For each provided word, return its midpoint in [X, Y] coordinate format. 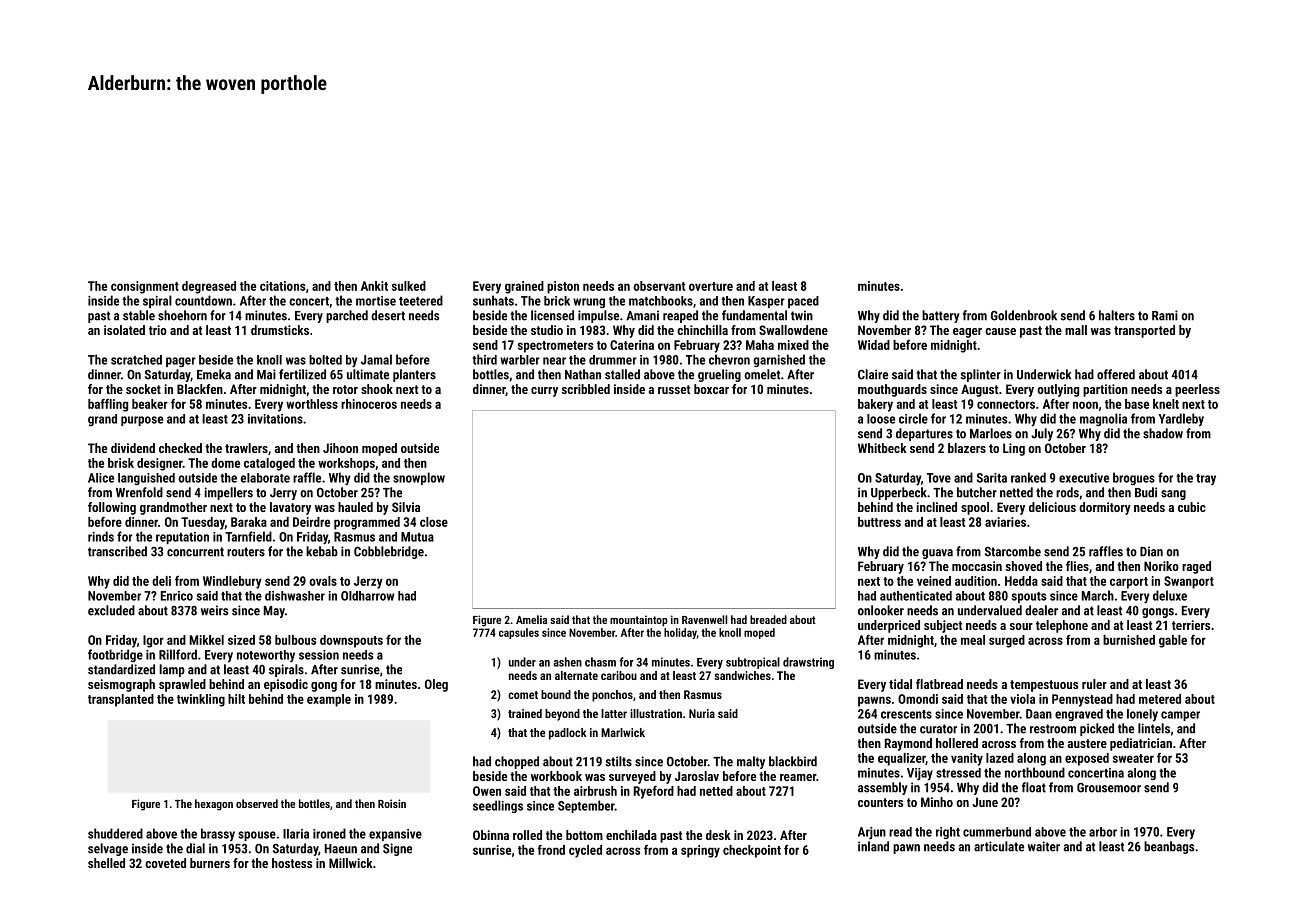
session [319, 655]
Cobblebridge [389, 552]
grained [524, 287]
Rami [1165, 315]
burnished [1129, 640]
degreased [209, 287]
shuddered [115, 833]
